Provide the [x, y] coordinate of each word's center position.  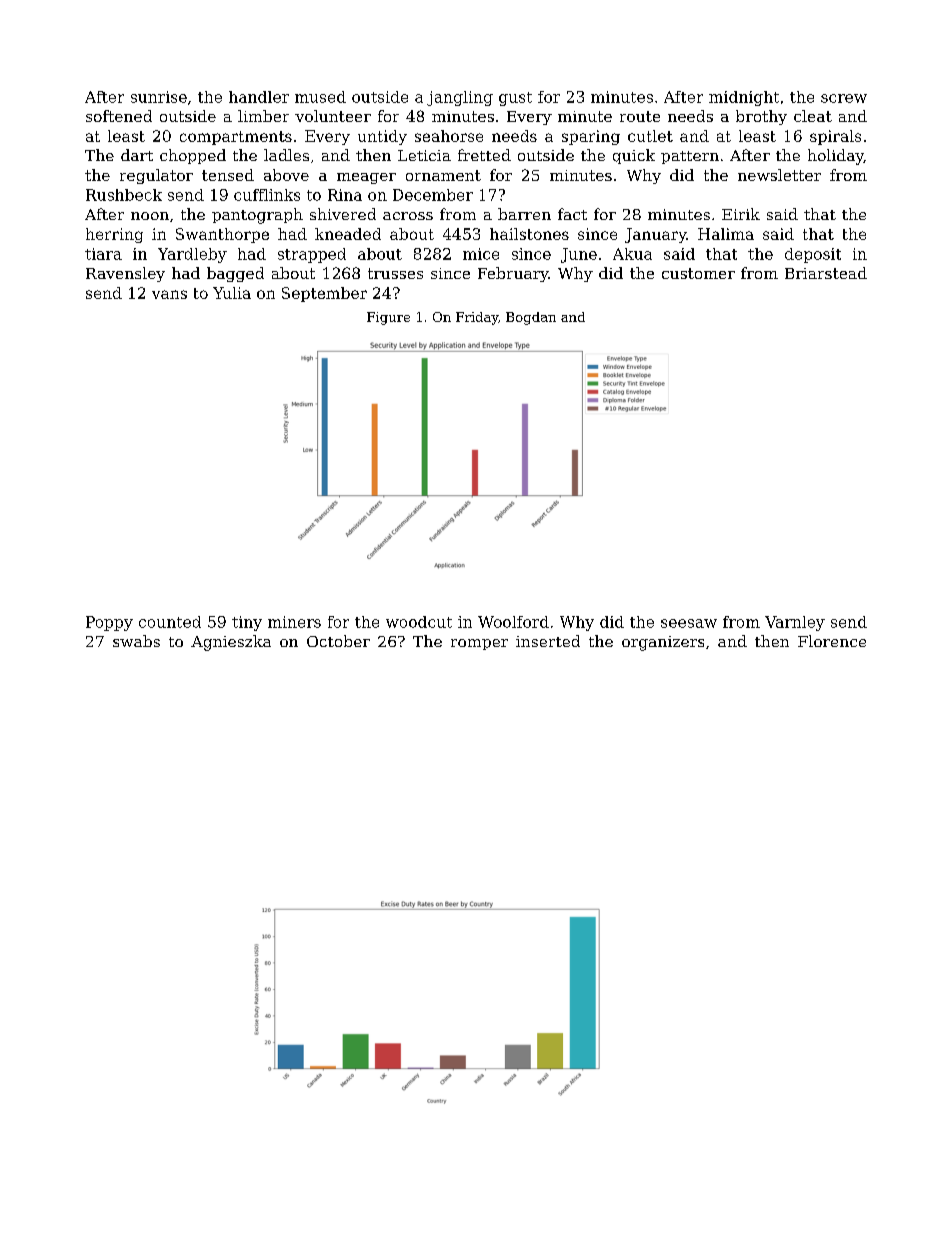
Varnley [795, 623]
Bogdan [531, 318]
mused [320, 97]
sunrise [159, 97]
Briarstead [826, 273]
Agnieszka [231, 643]
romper [479, 644]
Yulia [232, 293]
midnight [744, 98]
